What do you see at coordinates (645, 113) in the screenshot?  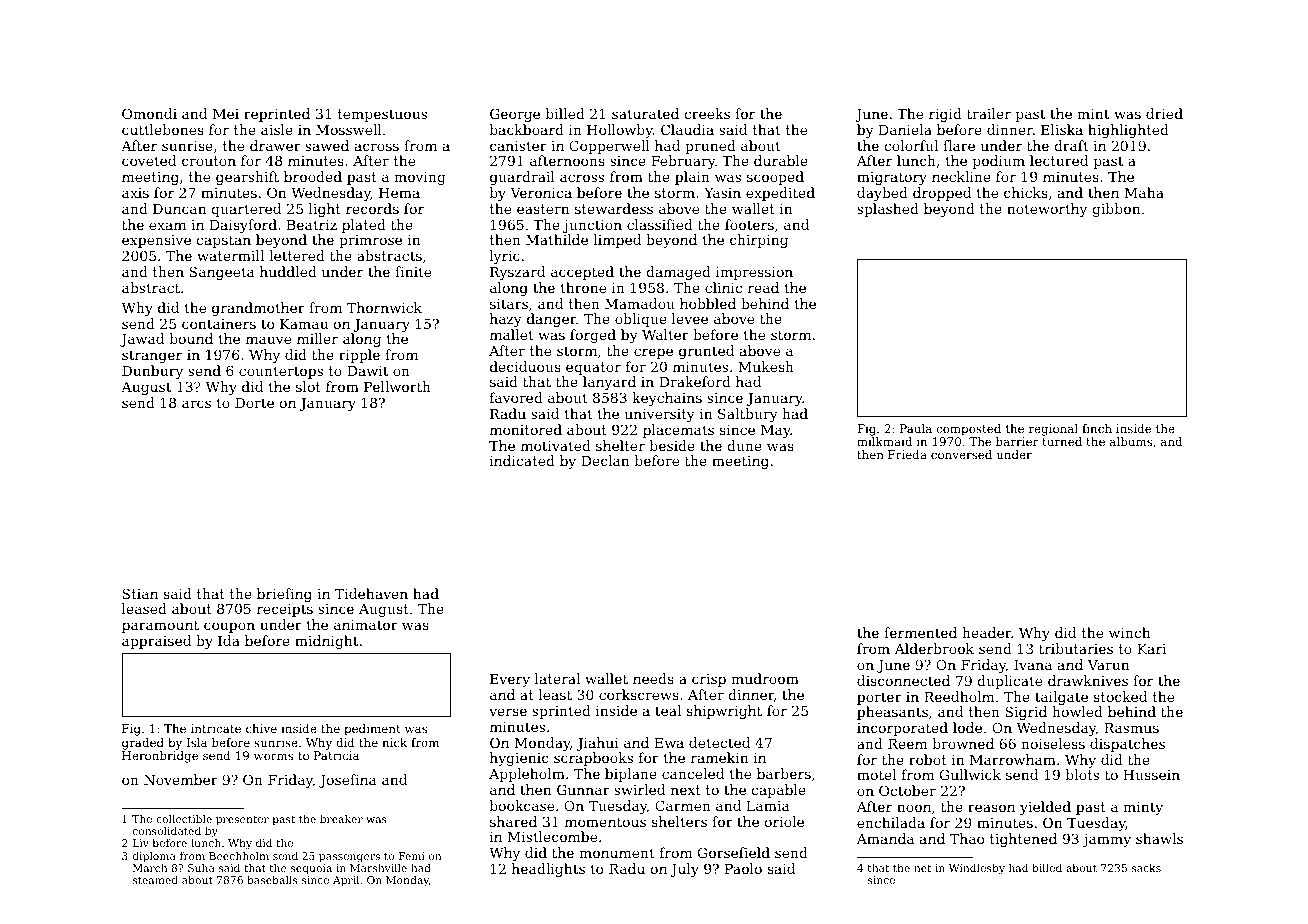 I see `saturated` at bounding box center [645, 113].
